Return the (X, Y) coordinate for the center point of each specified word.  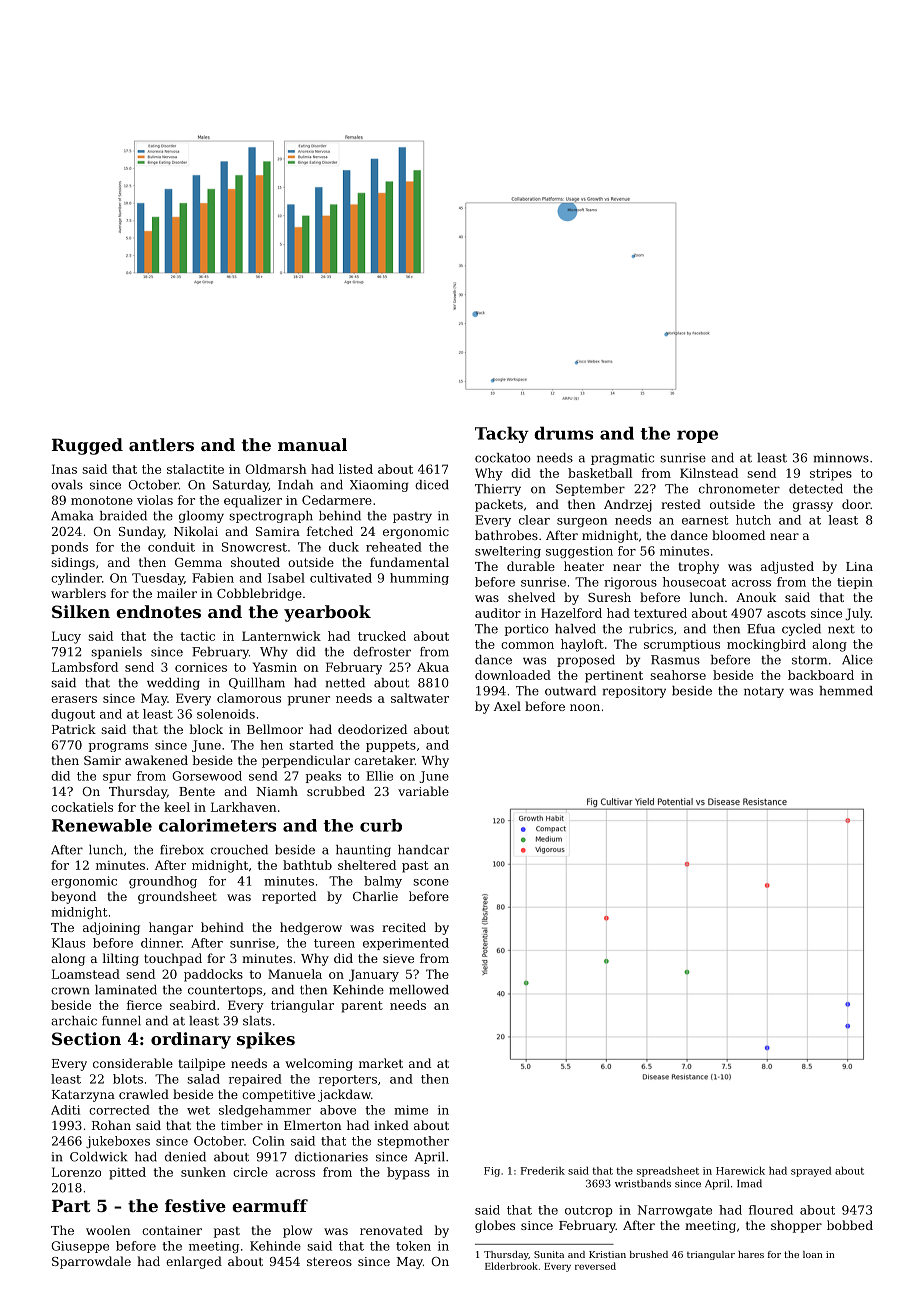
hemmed (846, 691)
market (381, 1063)
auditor (498, 613)
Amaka (72, 516)
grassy (813, 507)
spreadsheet (668, 1172)
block (206, 729)
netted (345, 683)
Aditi (65, 1110)
